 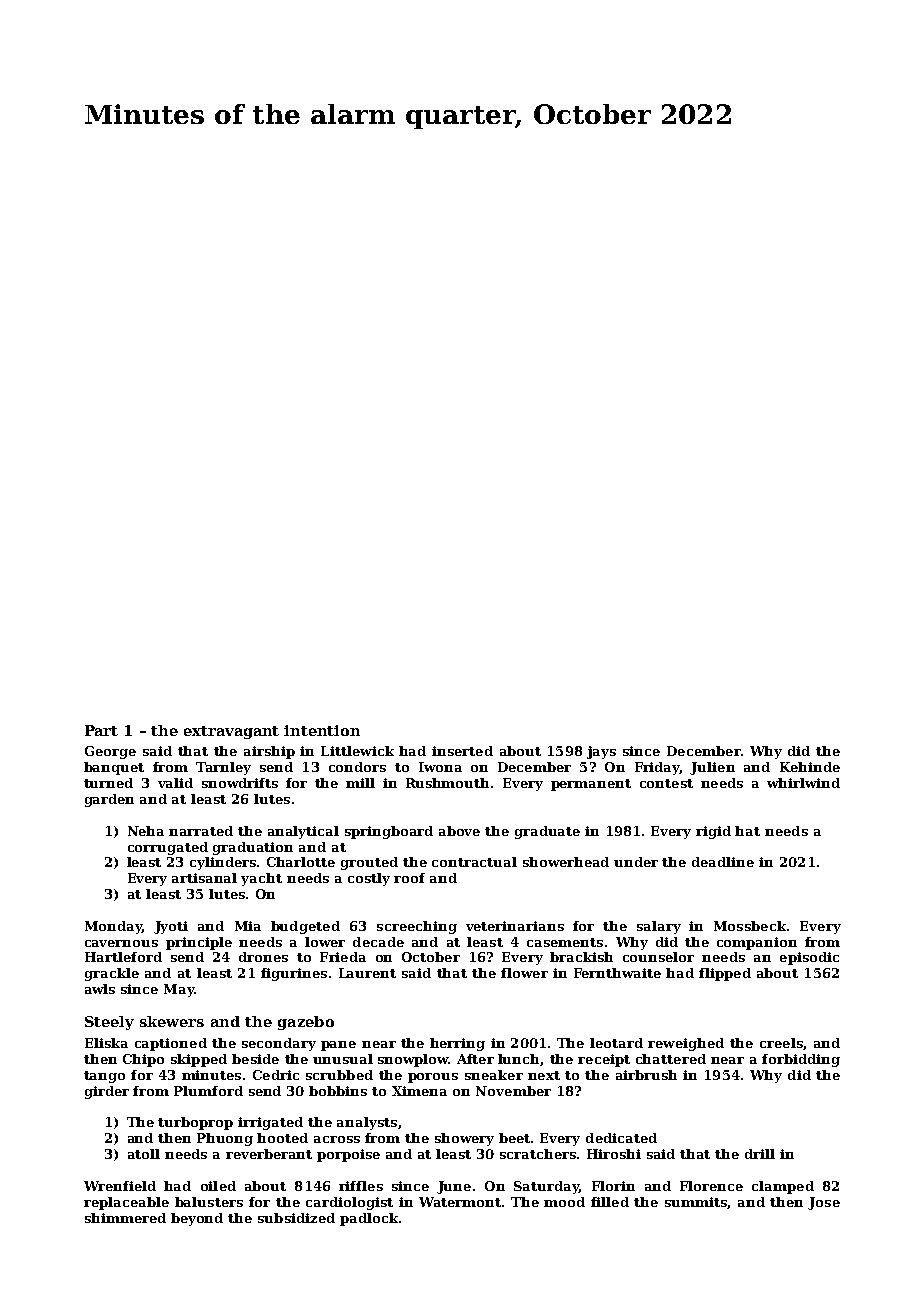 I want to click on jays, so click(x=601, y=752).
